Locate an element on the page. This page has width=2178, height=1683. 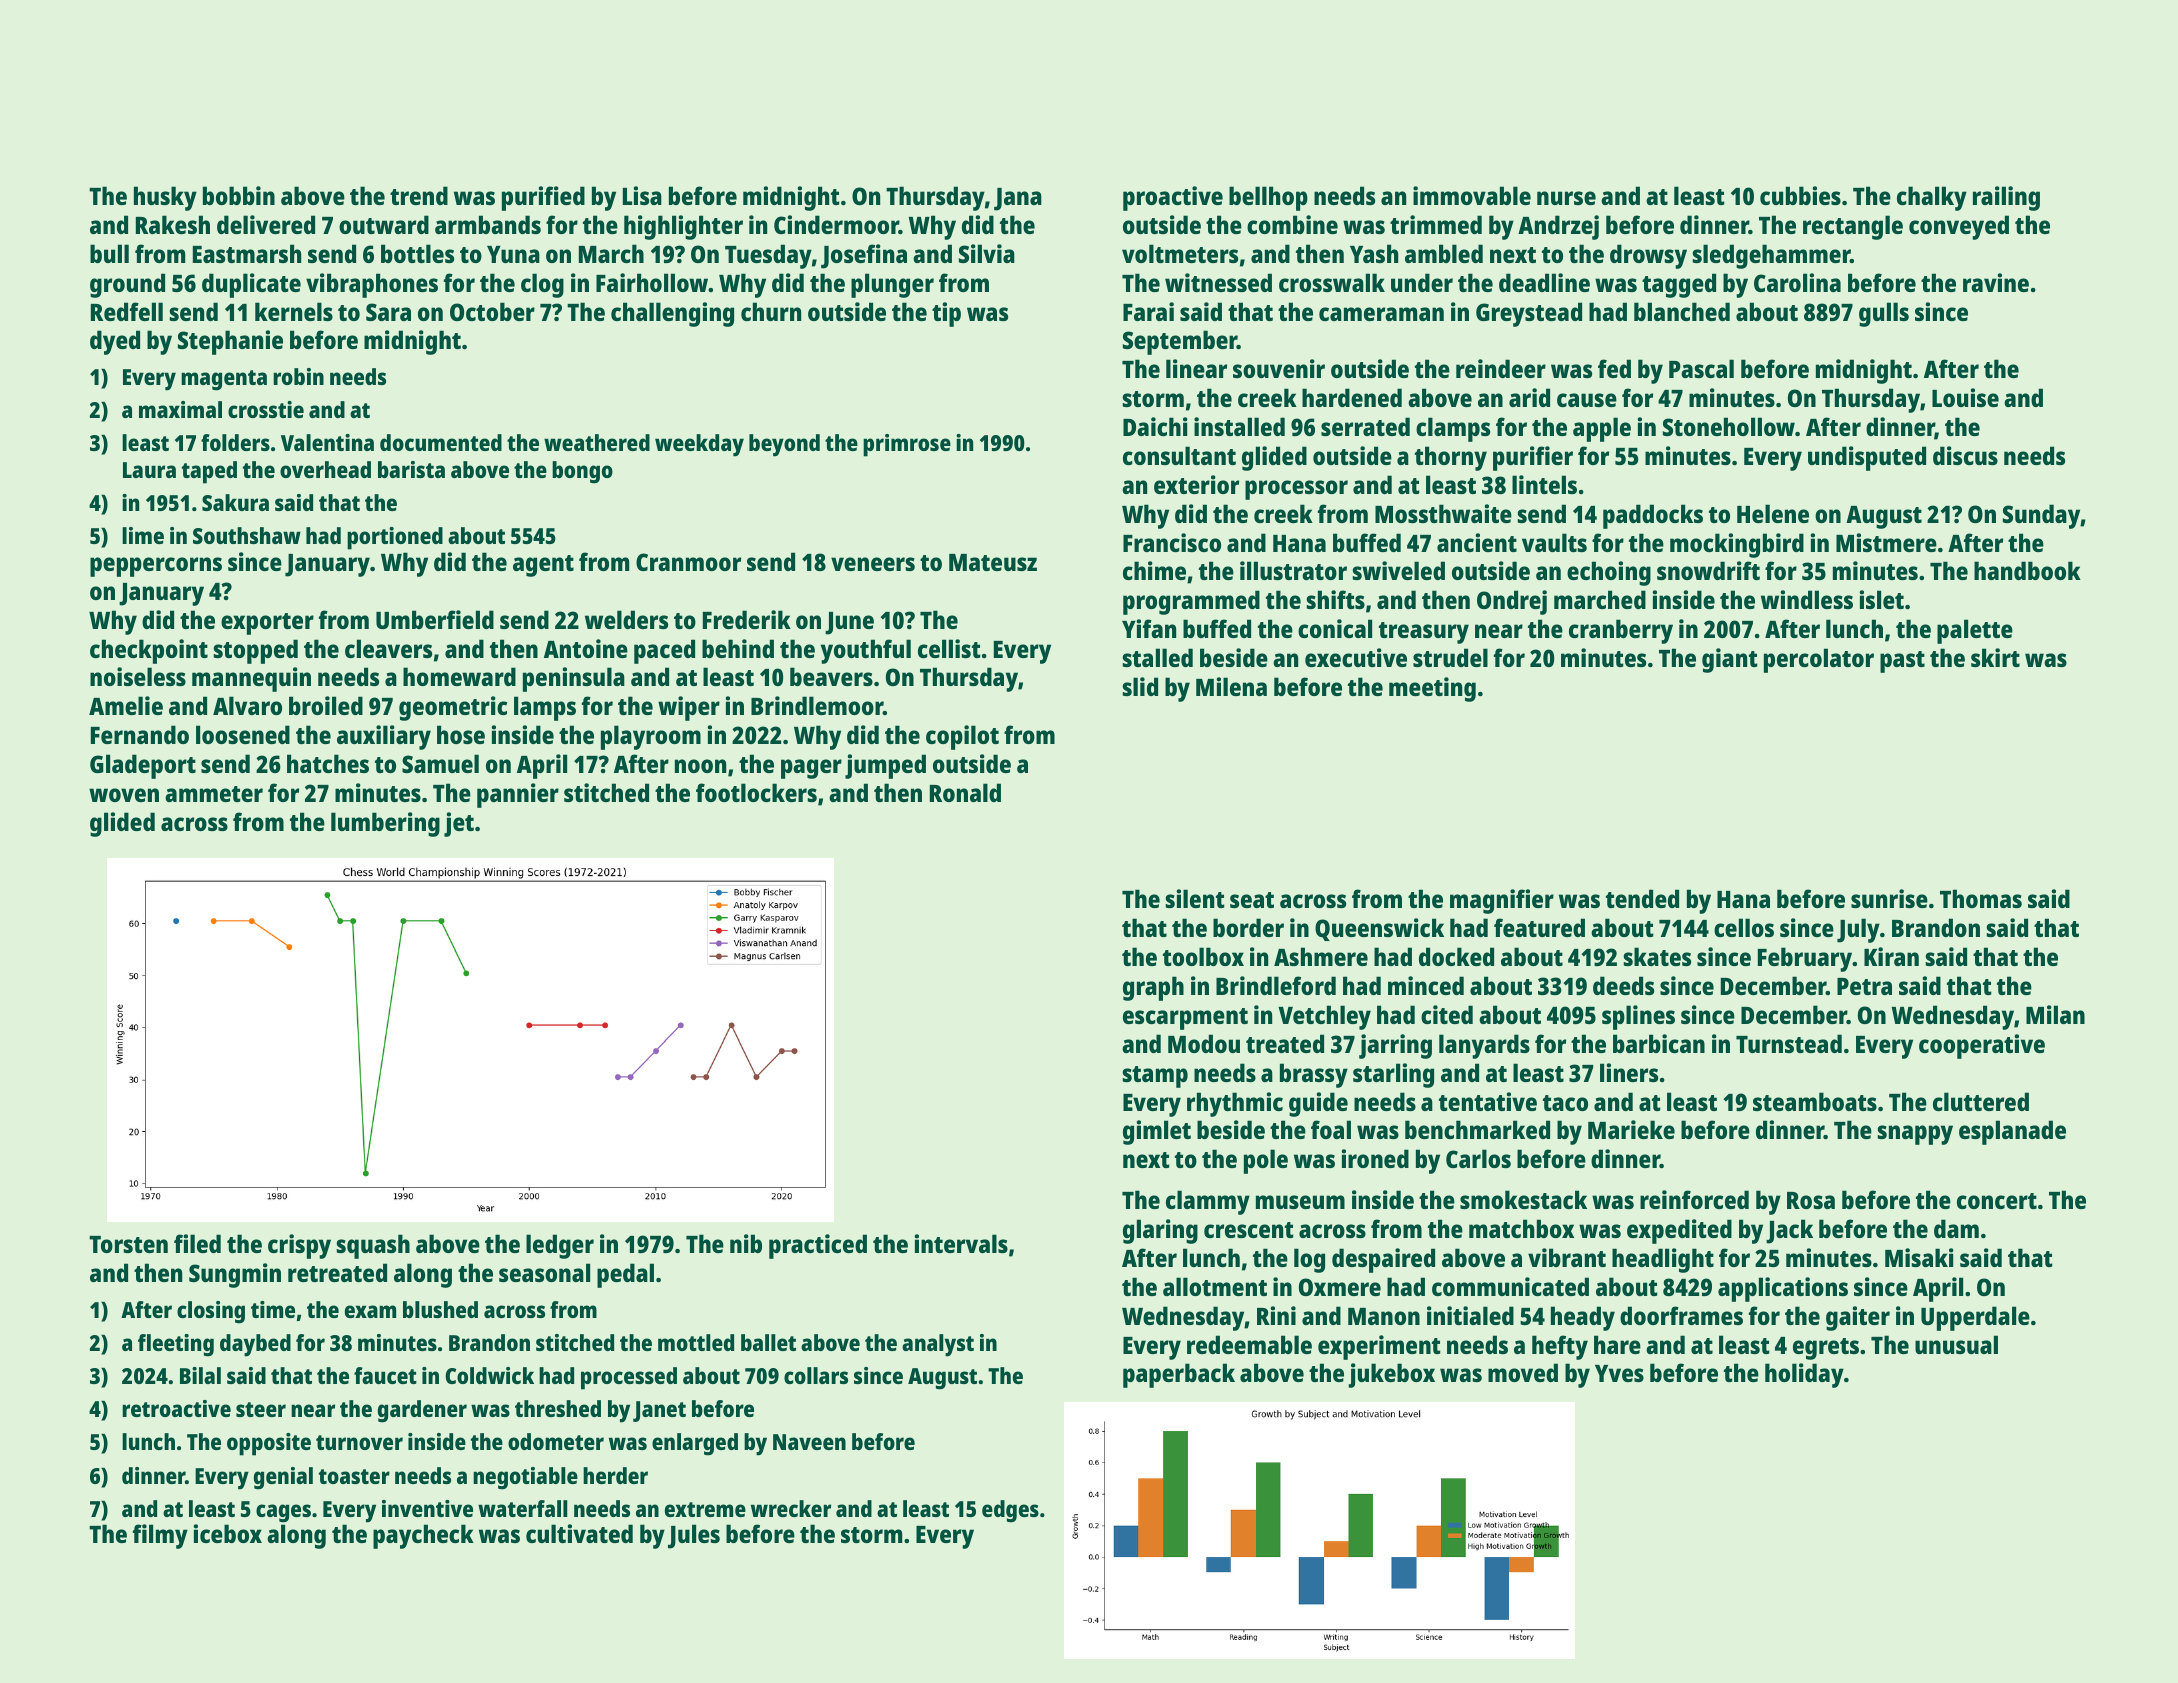
Jana is located at coordinates (1018, 199).
